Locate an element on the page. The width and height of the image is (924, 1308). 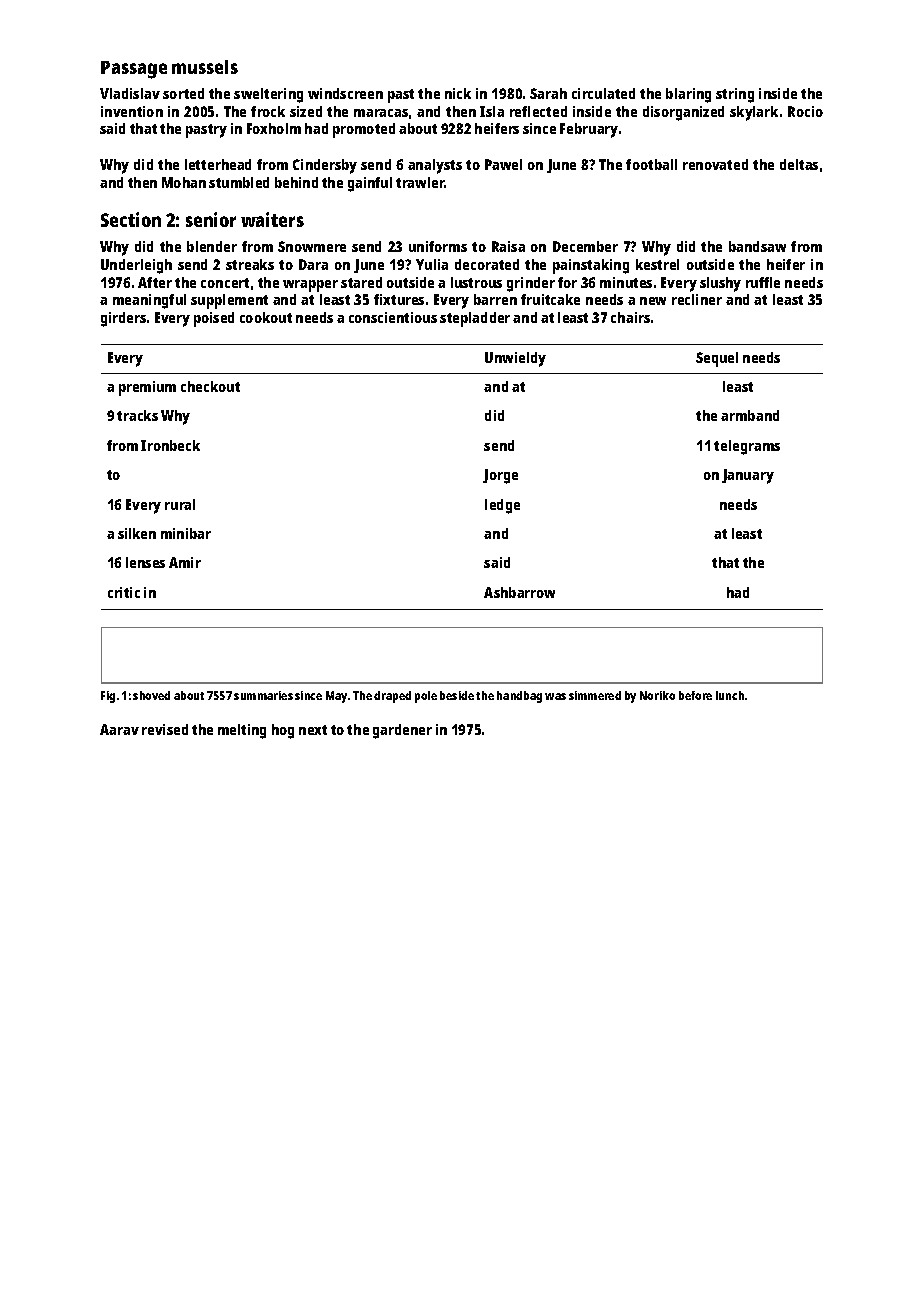
armband is located at coordinates (750, 415).
